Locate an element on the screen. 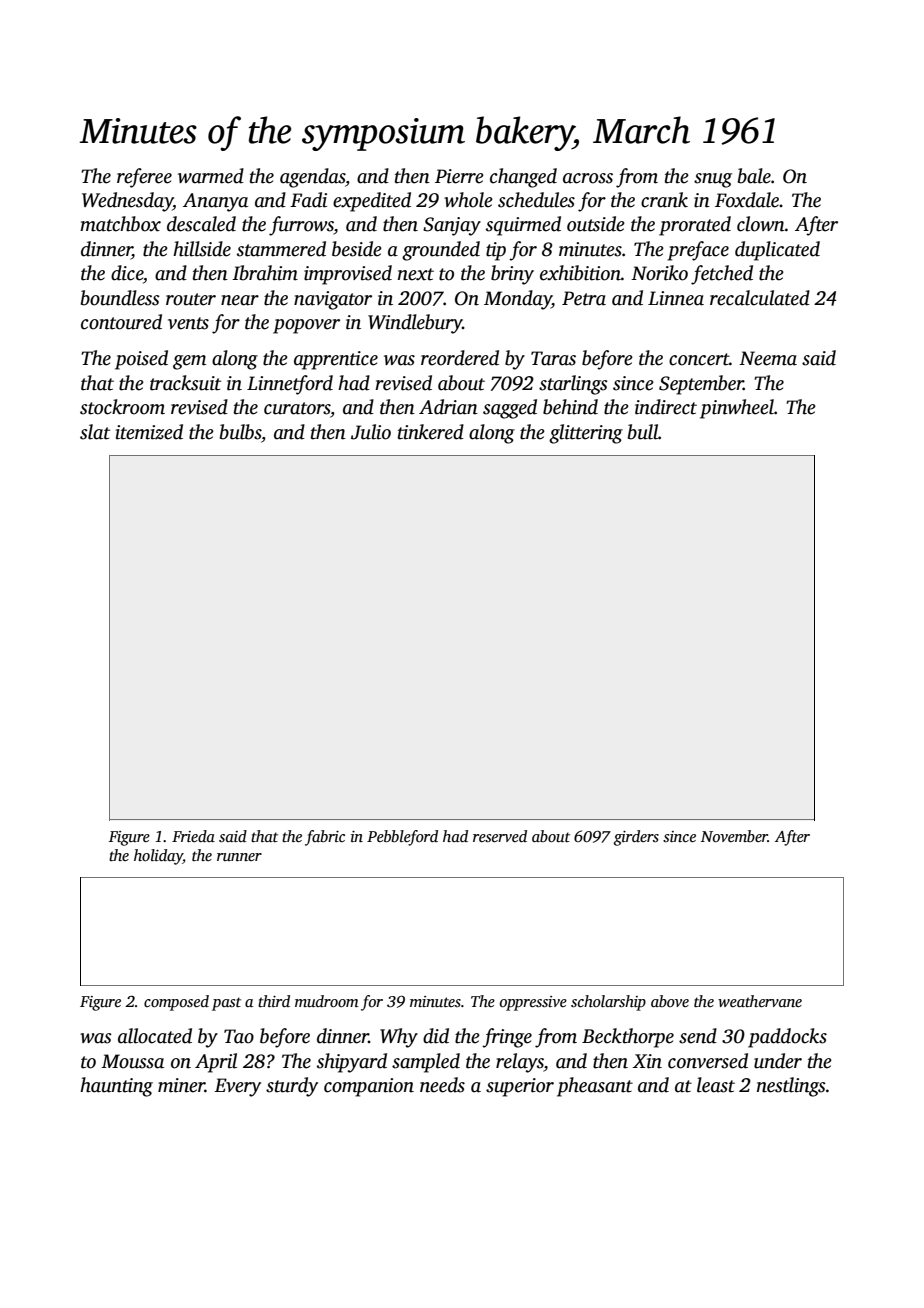  November is located at coordinates (734, 836).
